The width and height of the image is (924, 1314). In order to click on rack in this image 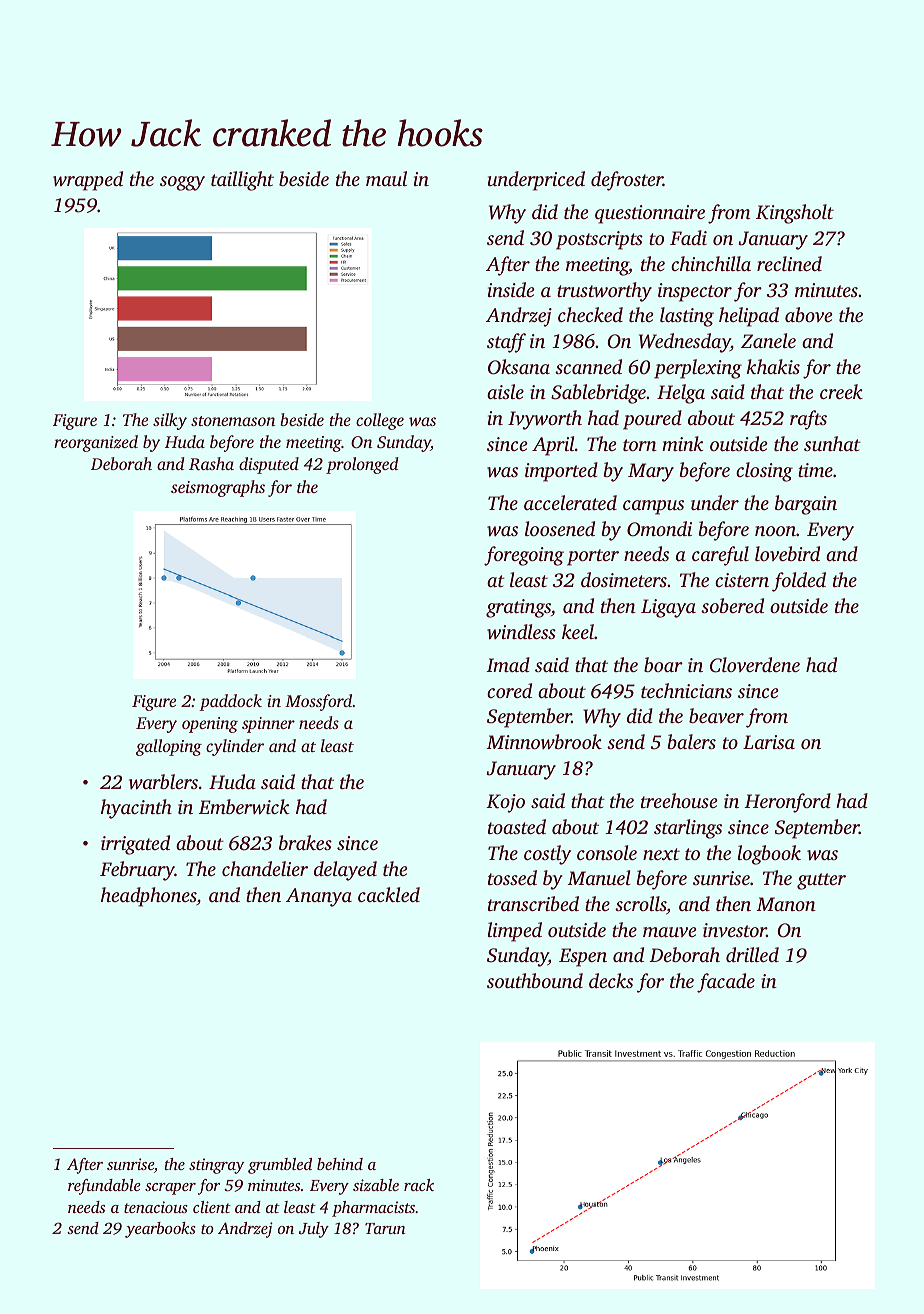, I will do `click(419, 1185)`.
